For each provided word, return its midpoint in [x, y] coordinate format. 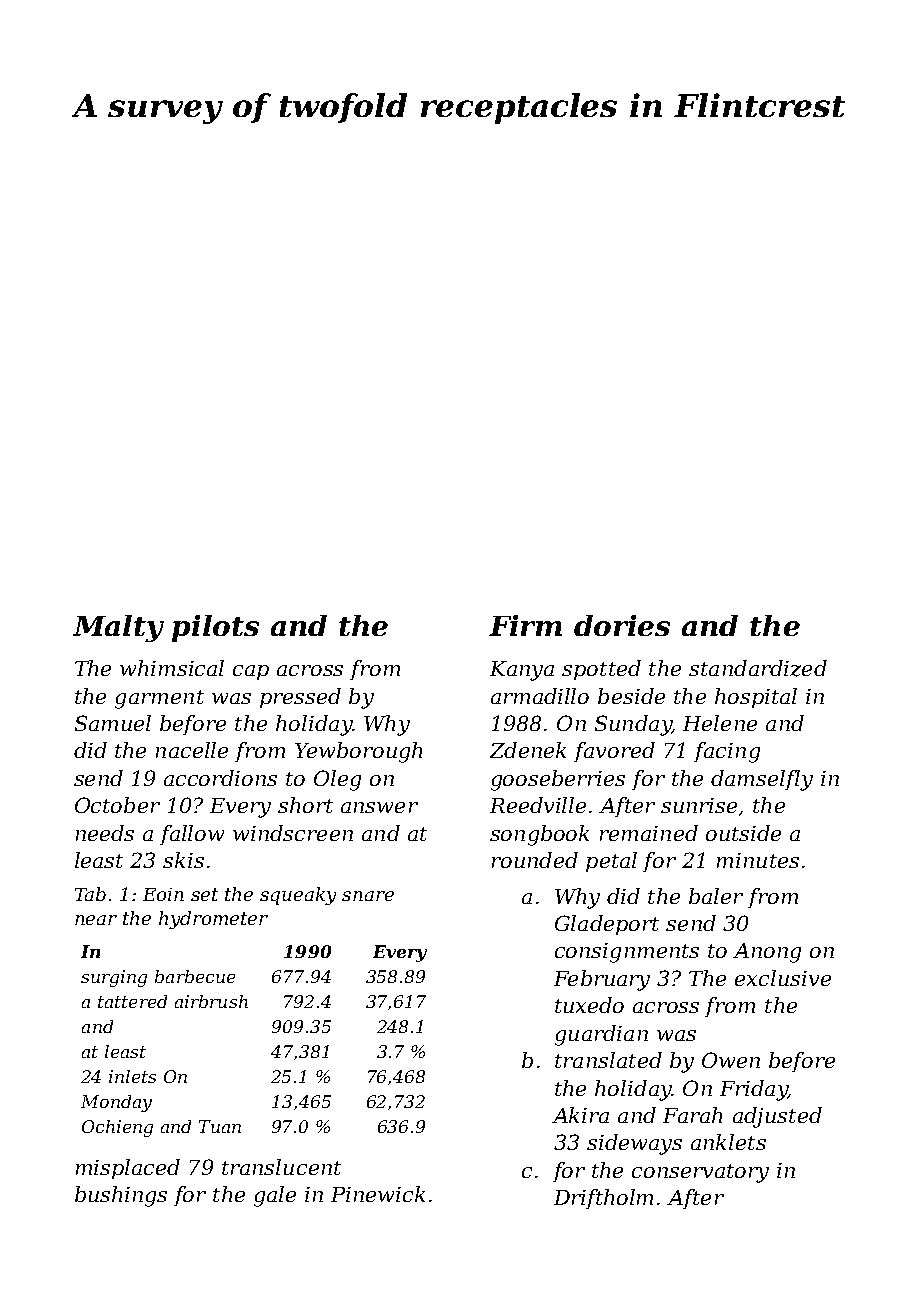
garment [159, 699]
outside [743, 833]
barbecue [195, 976]
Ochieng [117, 1128]
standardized [758, 668]
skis [183, 860]
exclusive [783, 978]
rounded [535, 860]
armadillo [540, 696]
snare [368, 896]
